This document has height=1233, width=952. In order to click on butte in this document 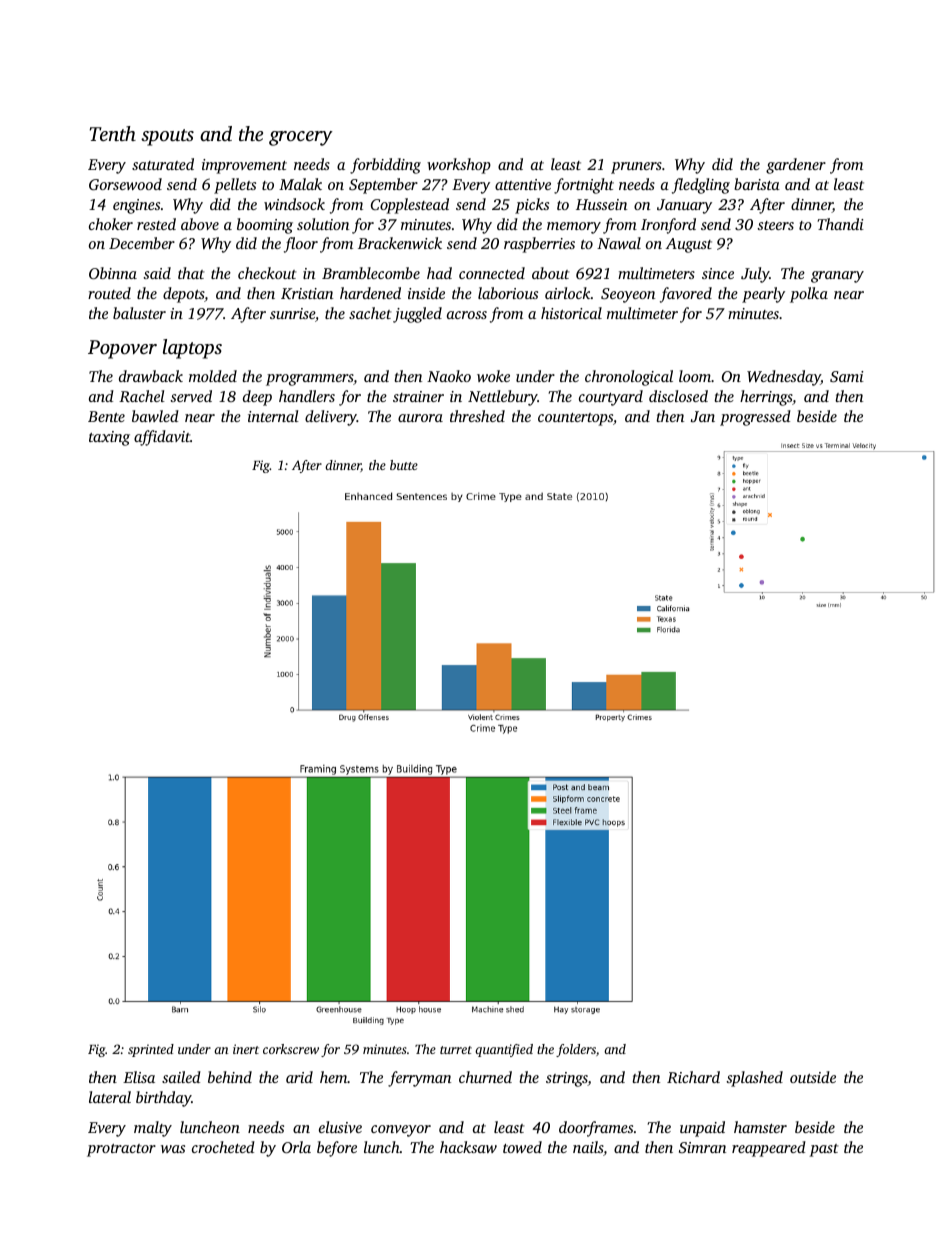, I will do `click(404, 465)`.
